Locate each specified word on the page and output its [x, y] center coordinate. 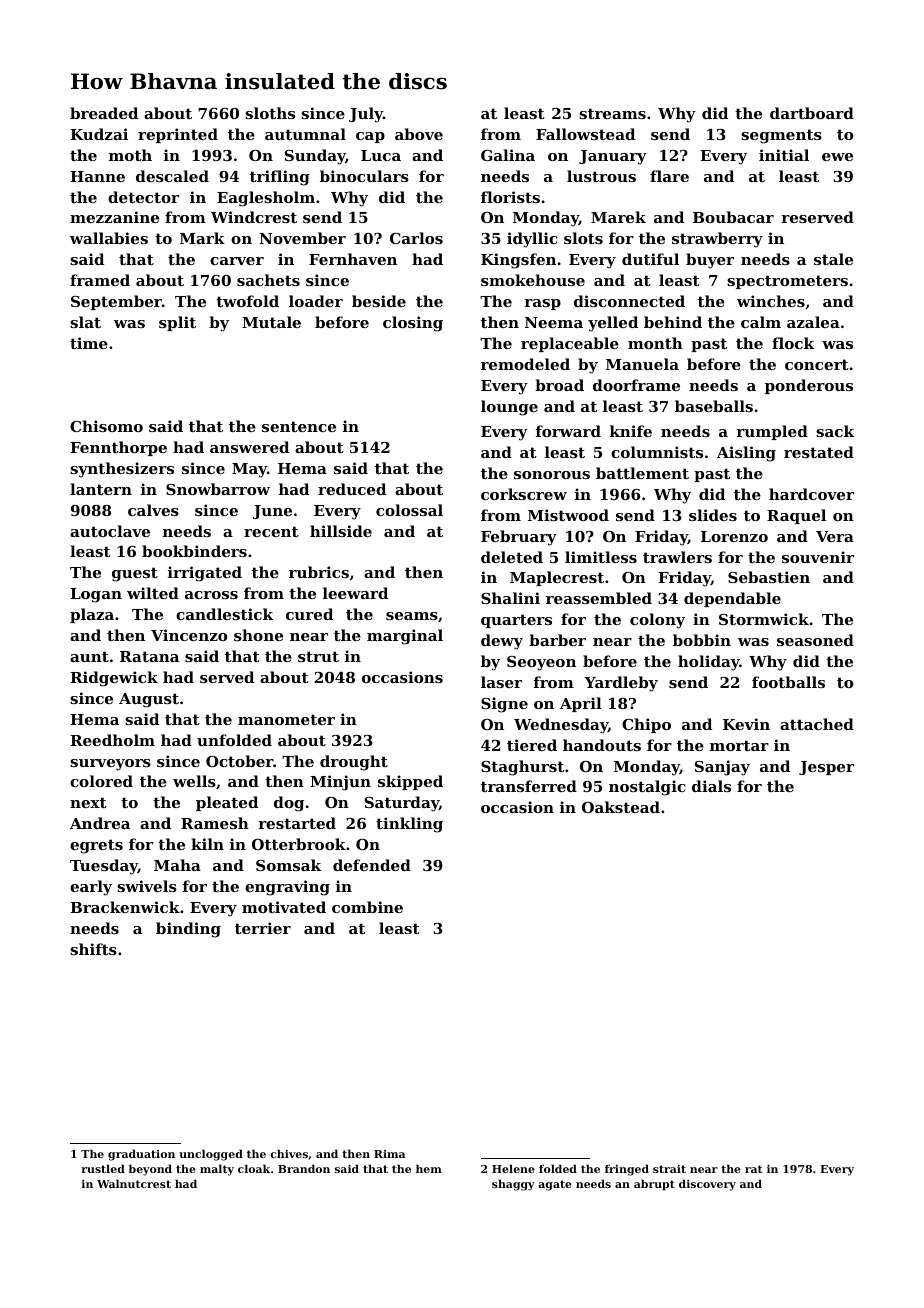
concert [817, 364]
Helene [513, 1168]
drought [354, 763]
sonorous [552, 475]
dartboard [812, 113]
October [239, 761]
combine [367, 907]
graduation [141, 1155]
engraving [287, 888]
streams [612, 113]
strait [669, 1169]
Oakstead [621, 807]
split [177, 323]
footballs [788, 682]
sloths [270, 113]
